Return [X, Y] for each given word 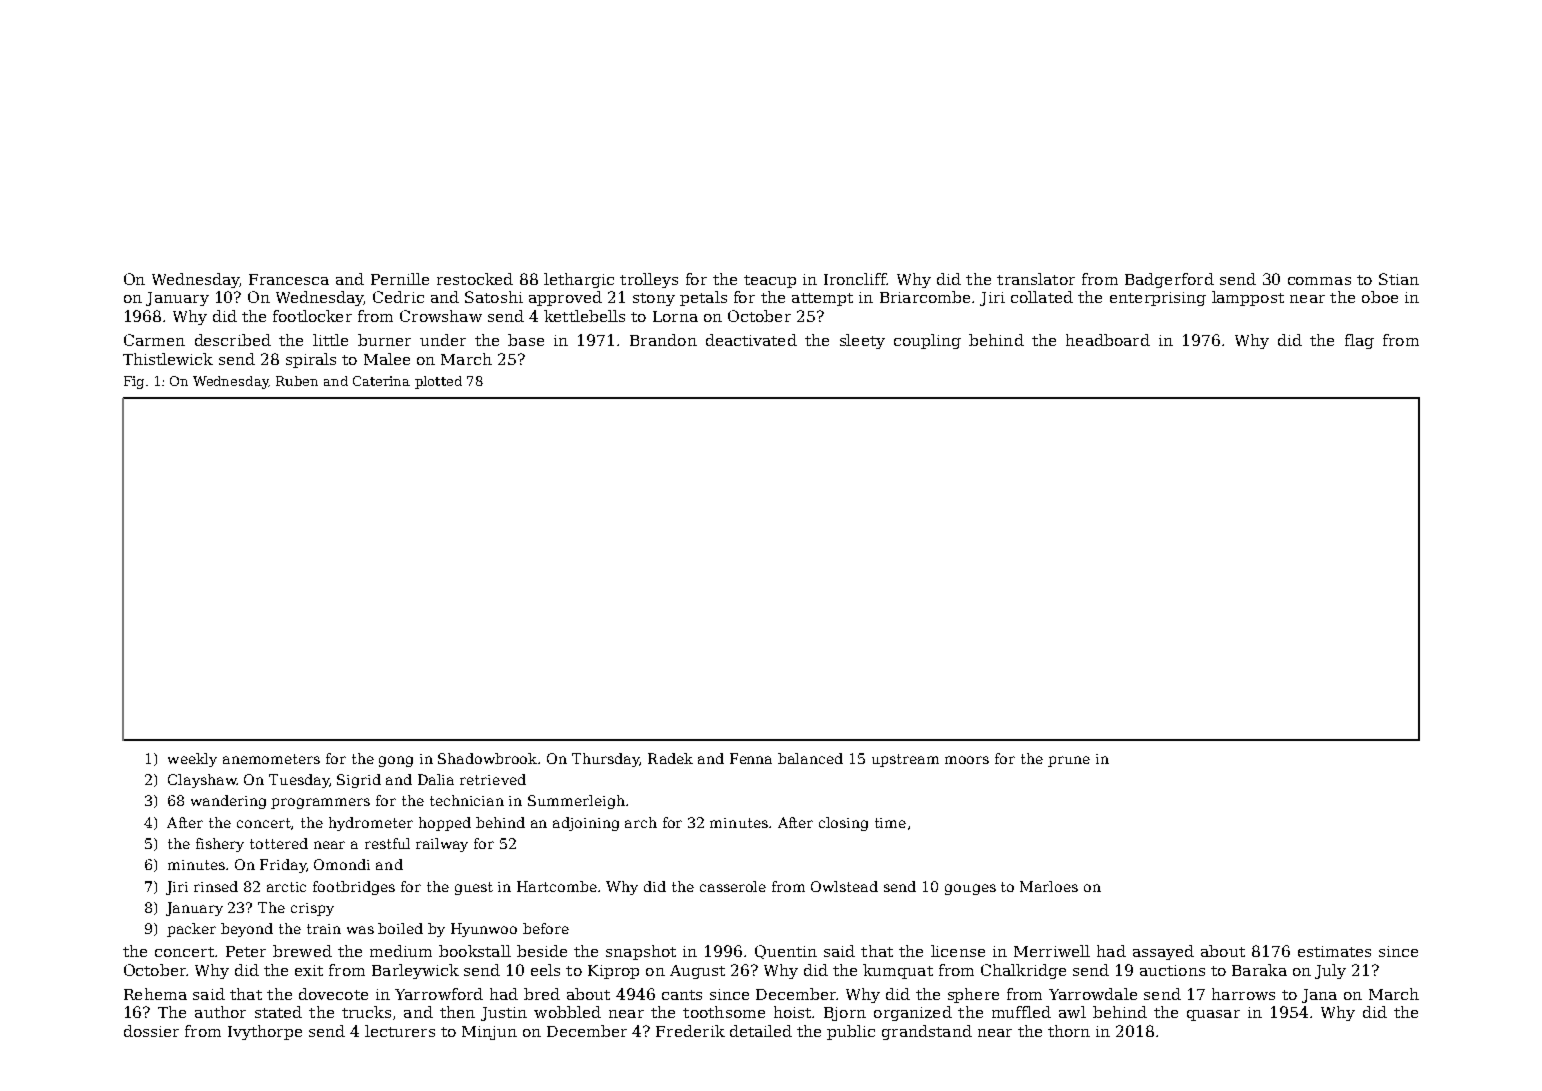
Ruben [297, 381]
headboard [1108, 340]
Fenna [751, 758]
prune [1069, 761]
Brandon [663, 340]
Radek [670, 758]
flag [1359, 341]
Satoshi [494, 297]
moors [967, 760]
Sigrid [359, 781]
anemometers [271, 759]
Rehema [155, 994]
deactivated [751, 340]
